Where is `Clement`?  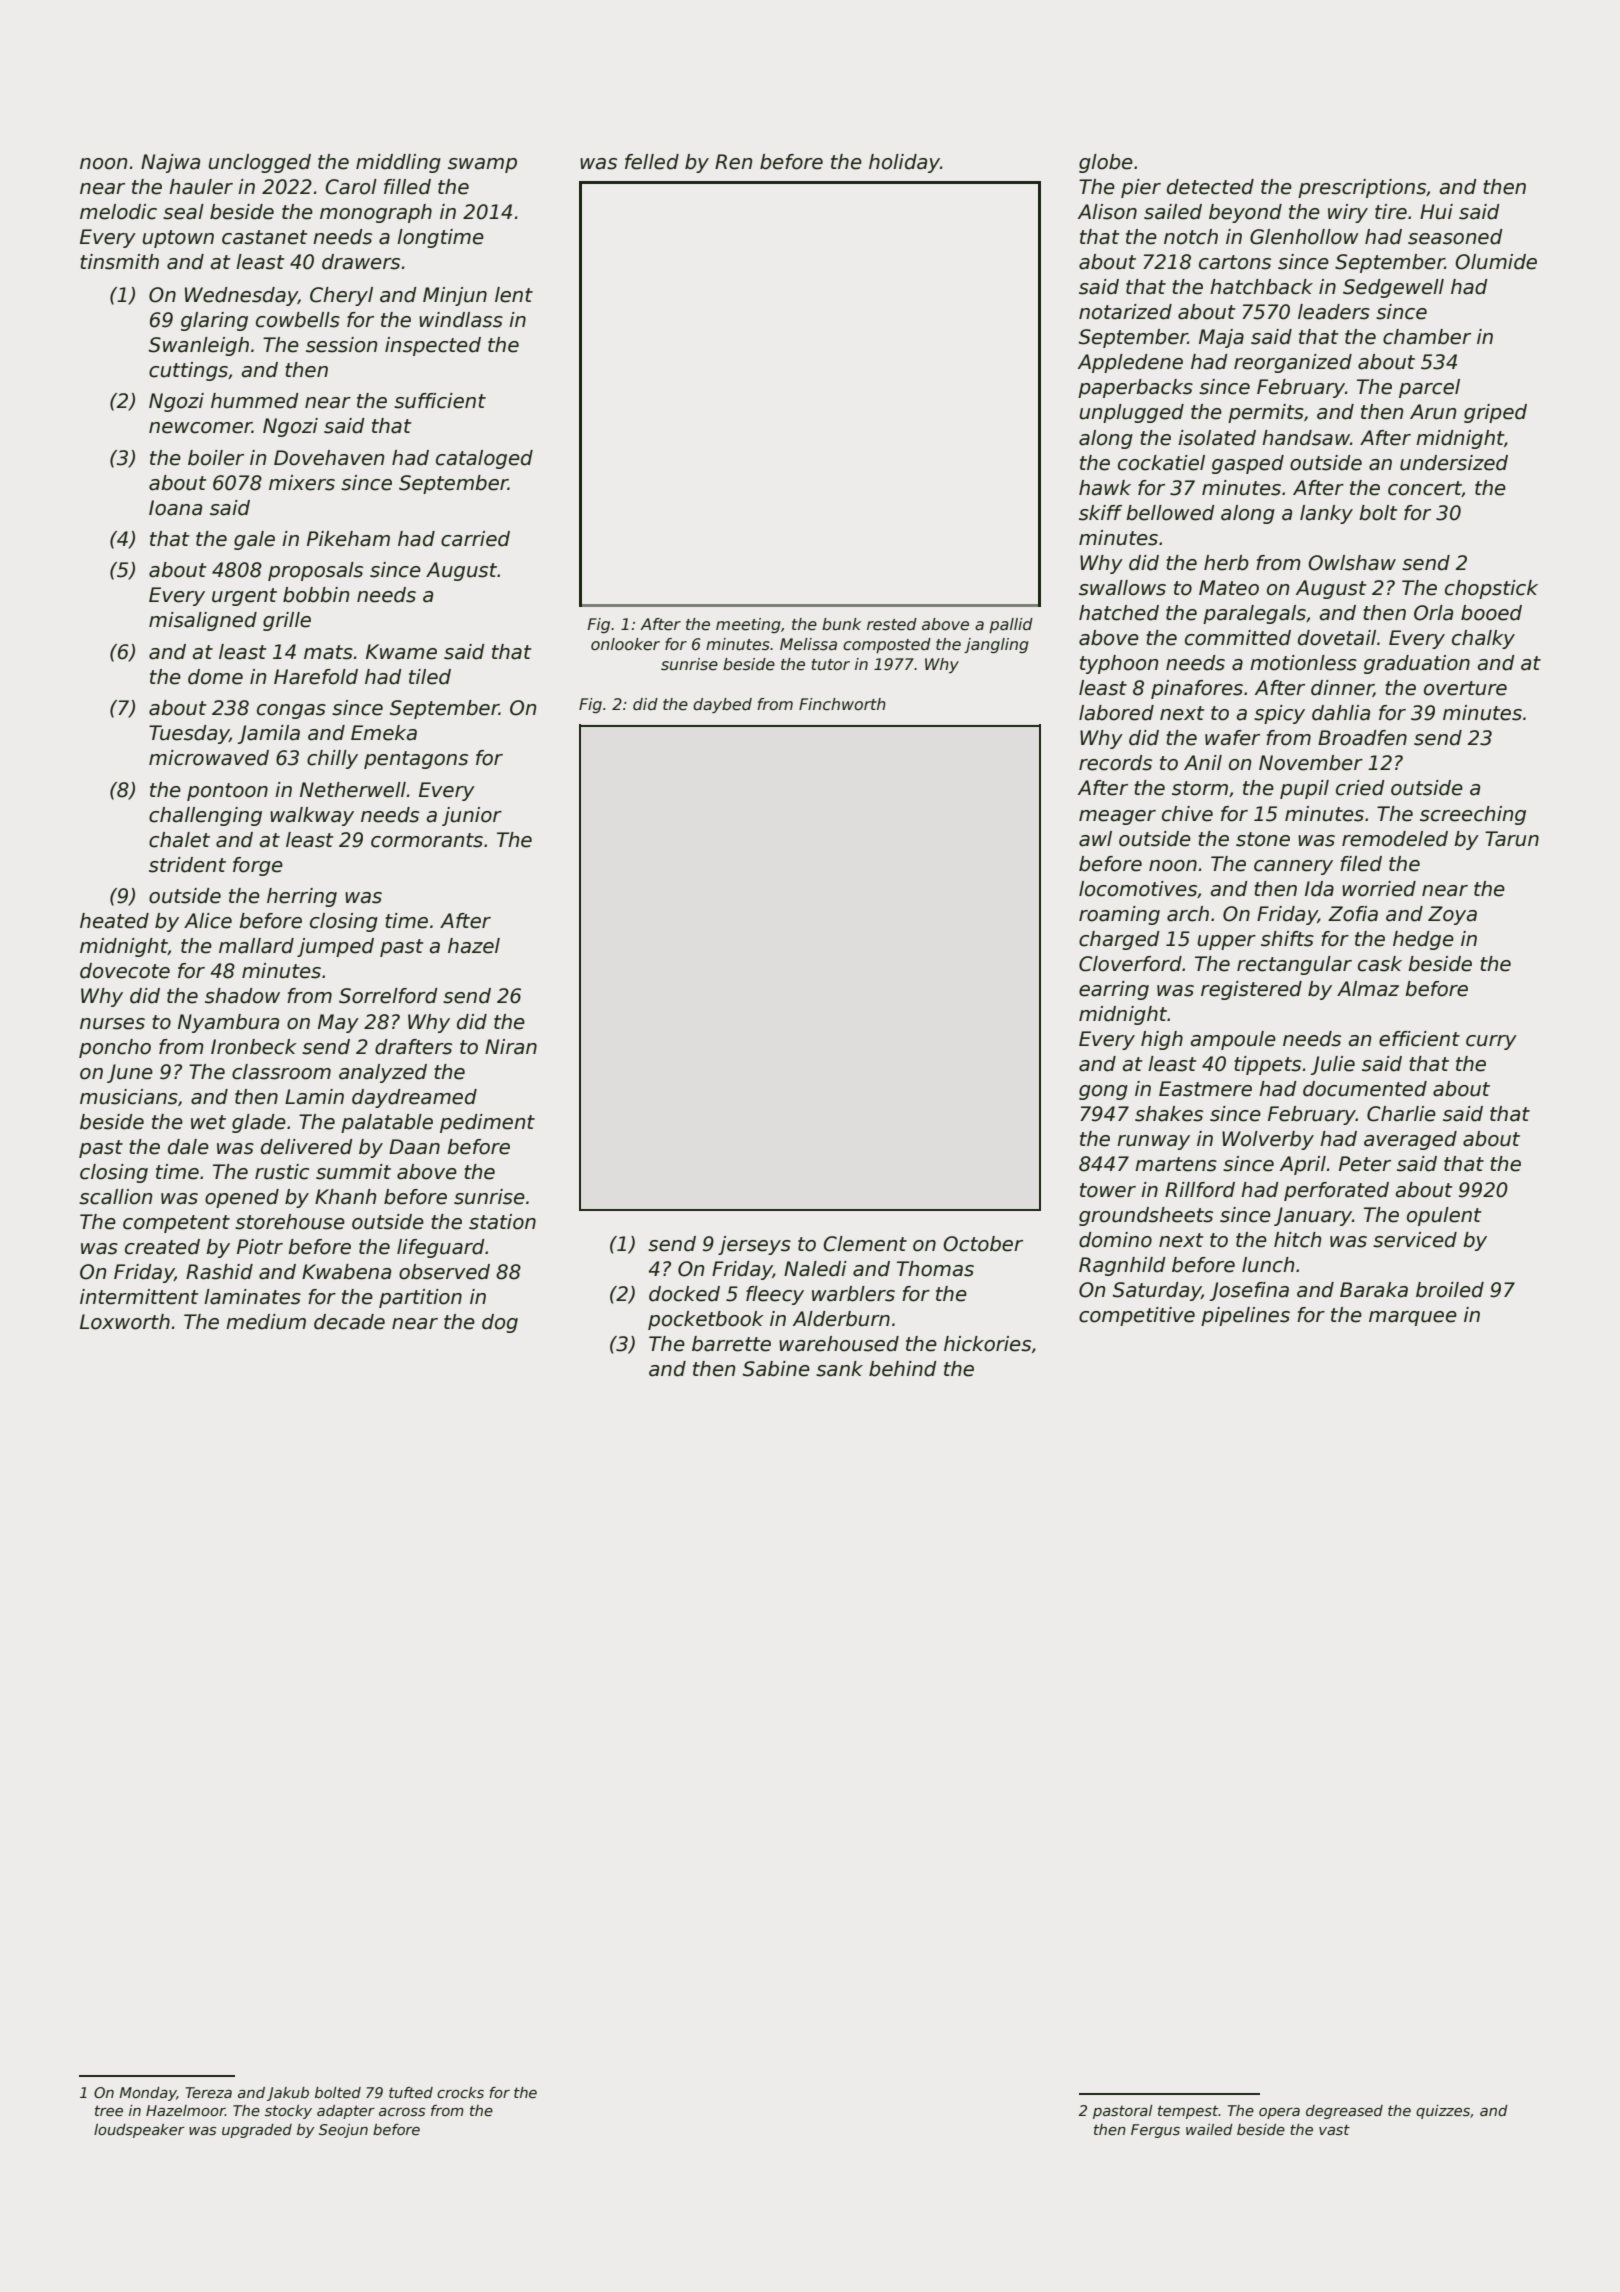
Clement is located at coordinates (865, 1244).
